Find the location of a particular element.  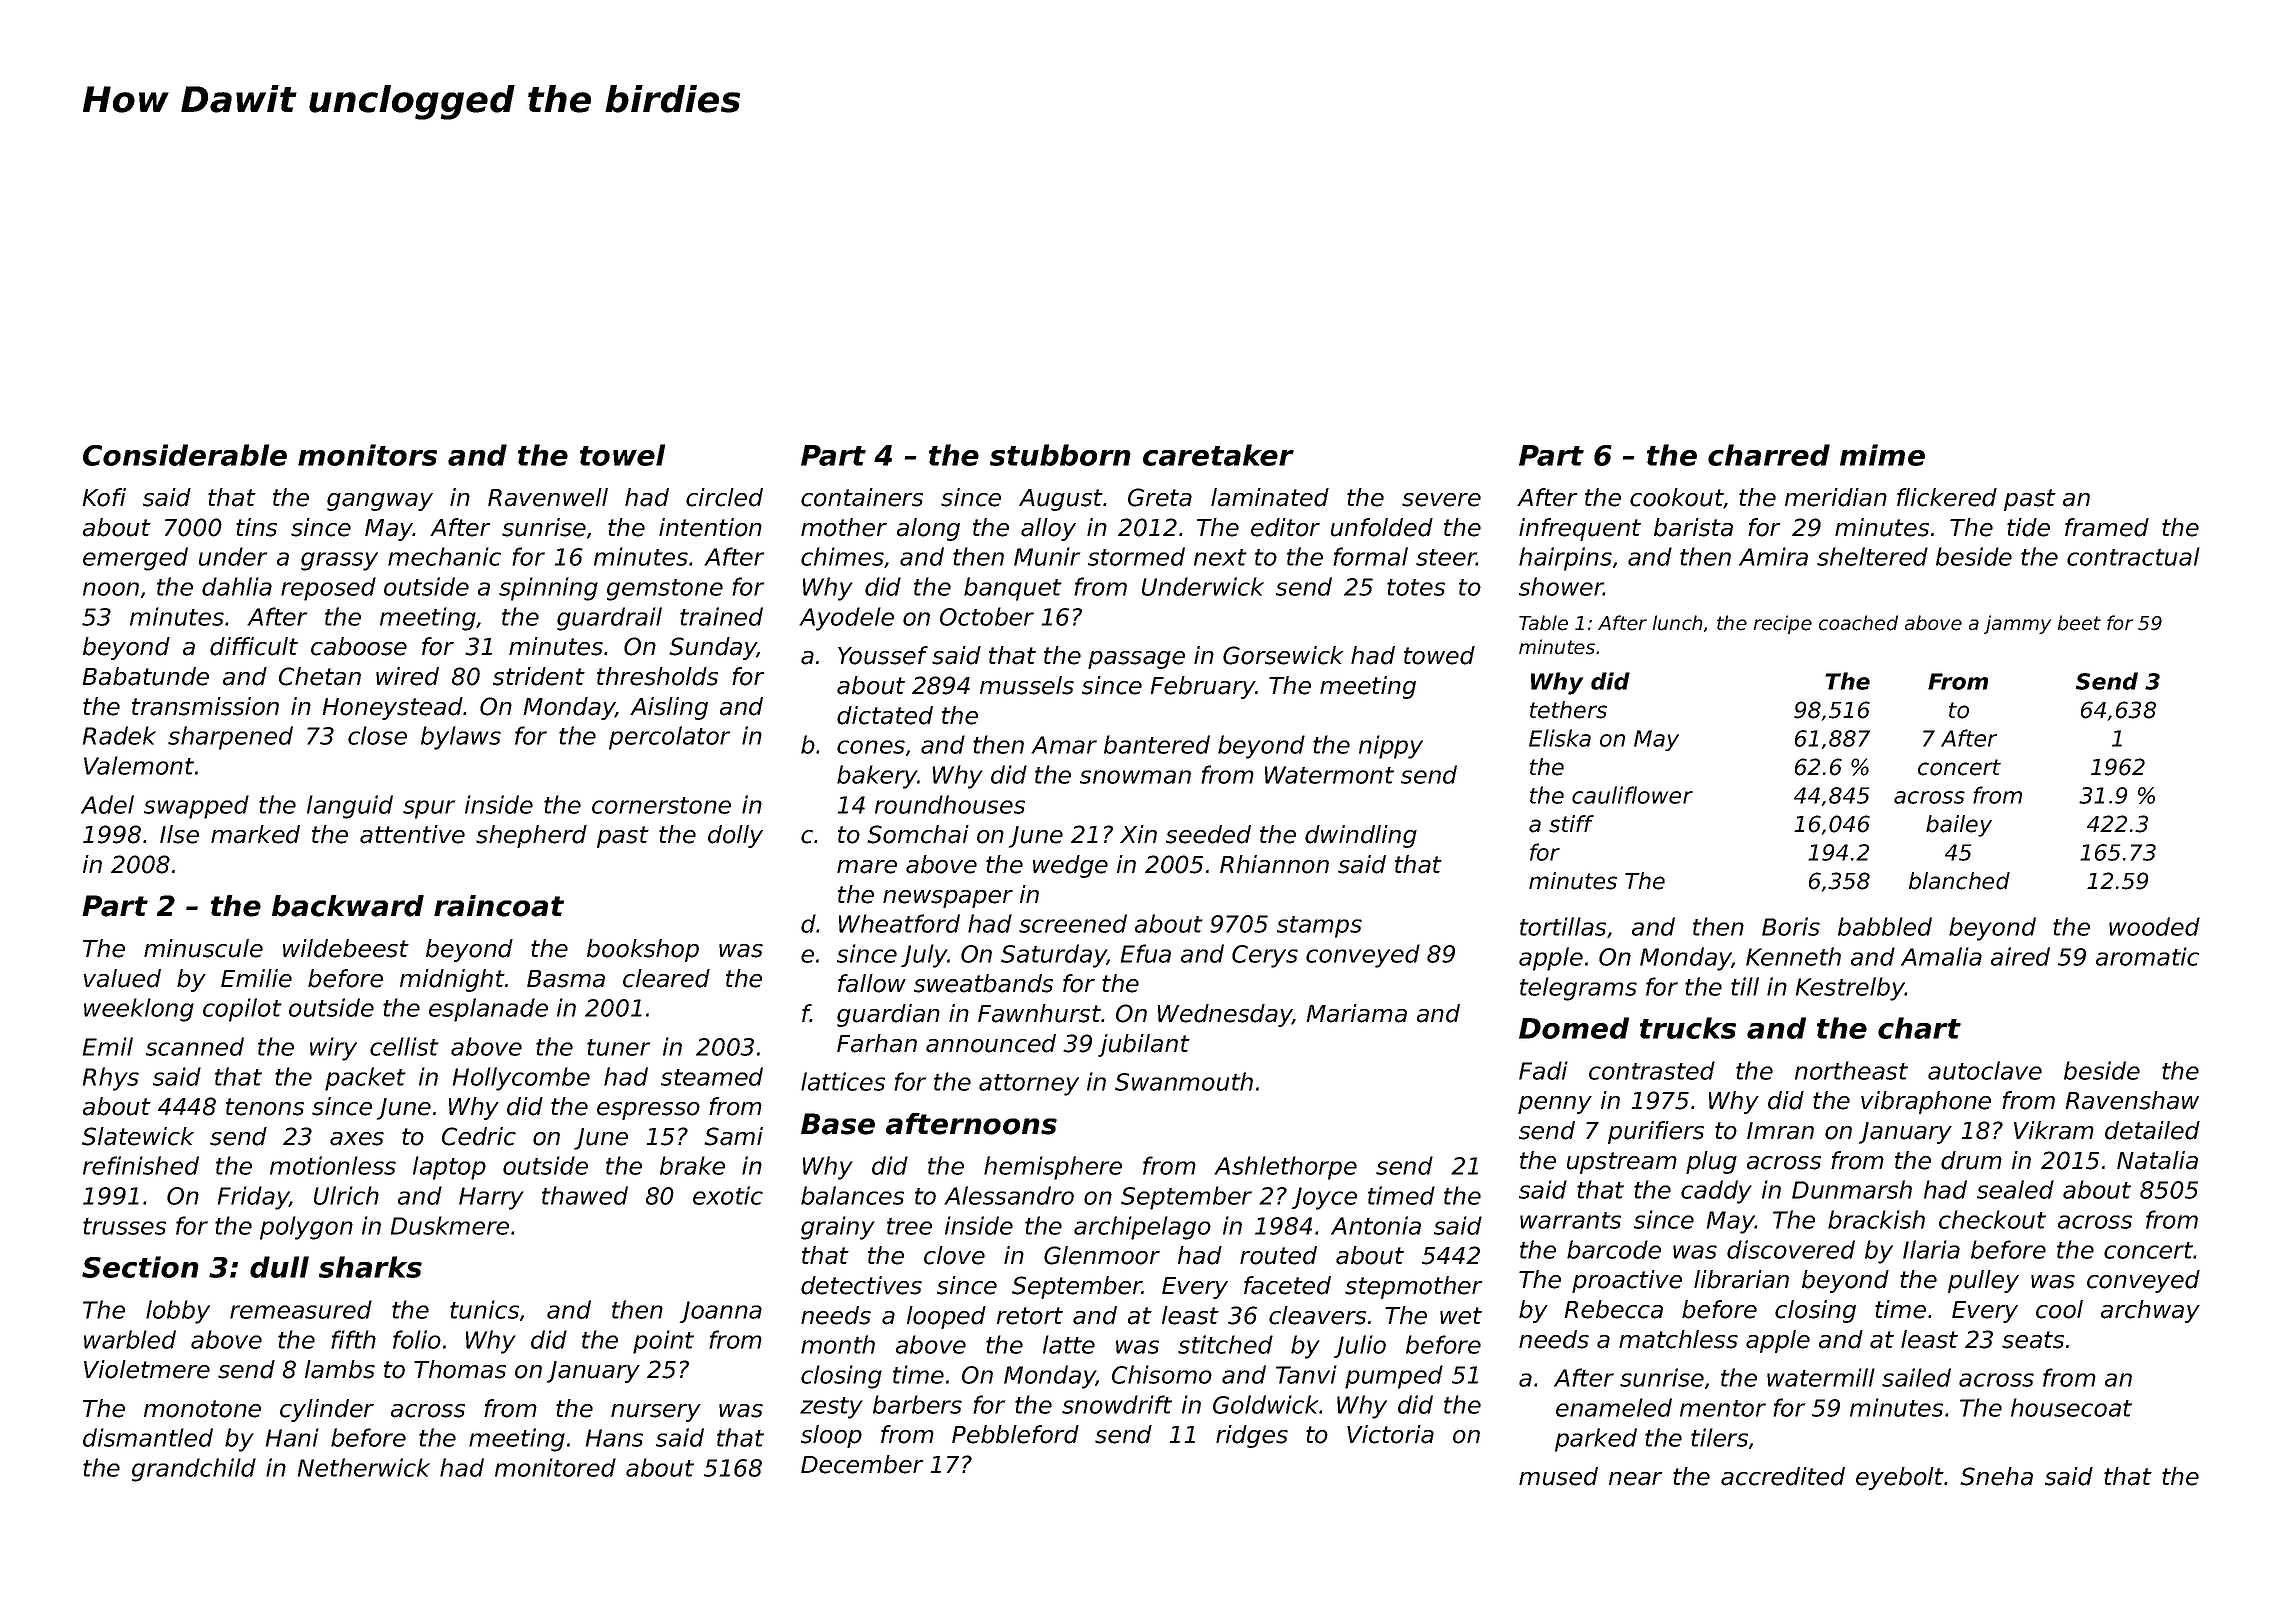

bailey is located at coordinates (1959, 826).
